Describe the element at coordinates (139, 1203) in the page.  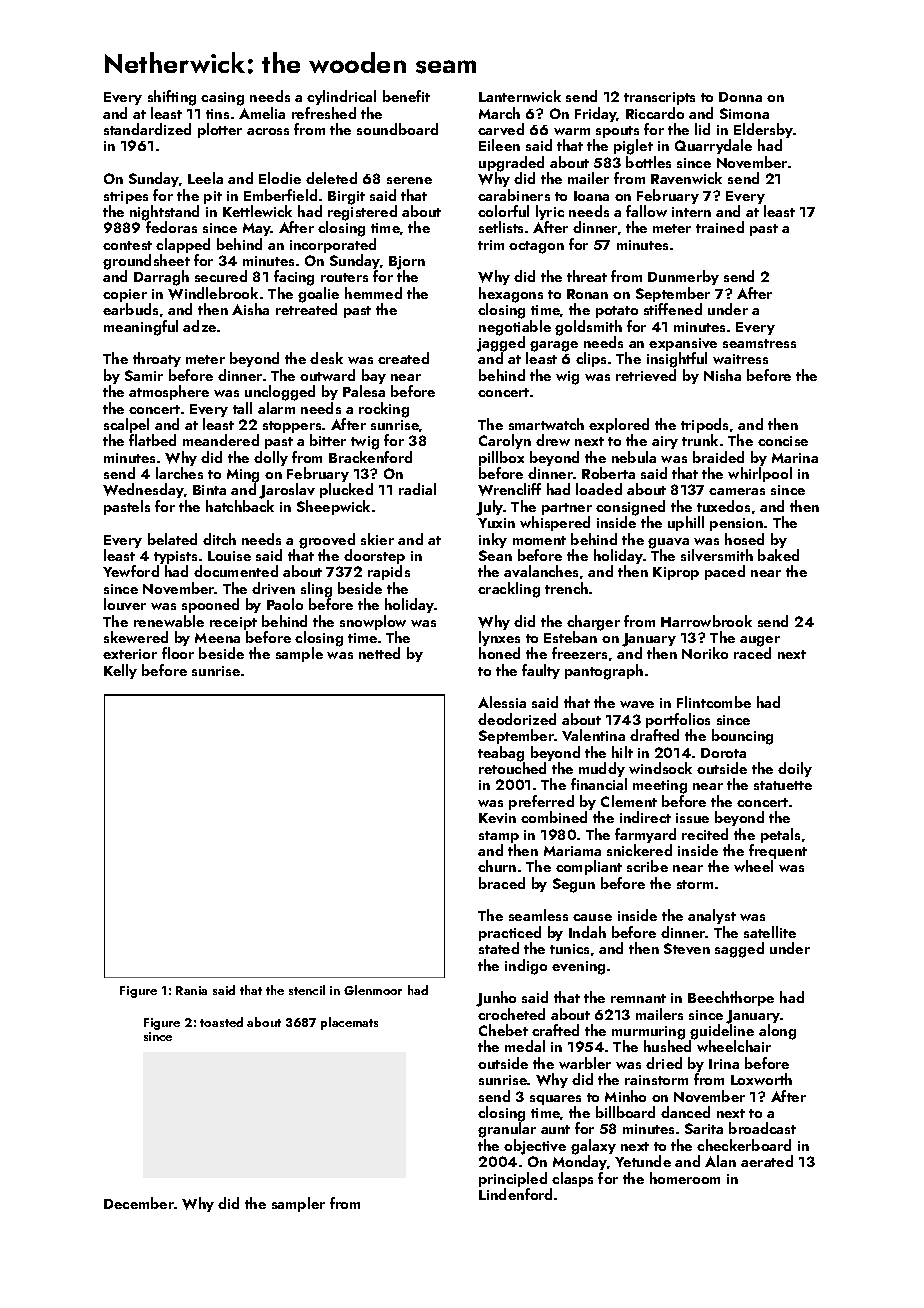
I see `December` at that location.
